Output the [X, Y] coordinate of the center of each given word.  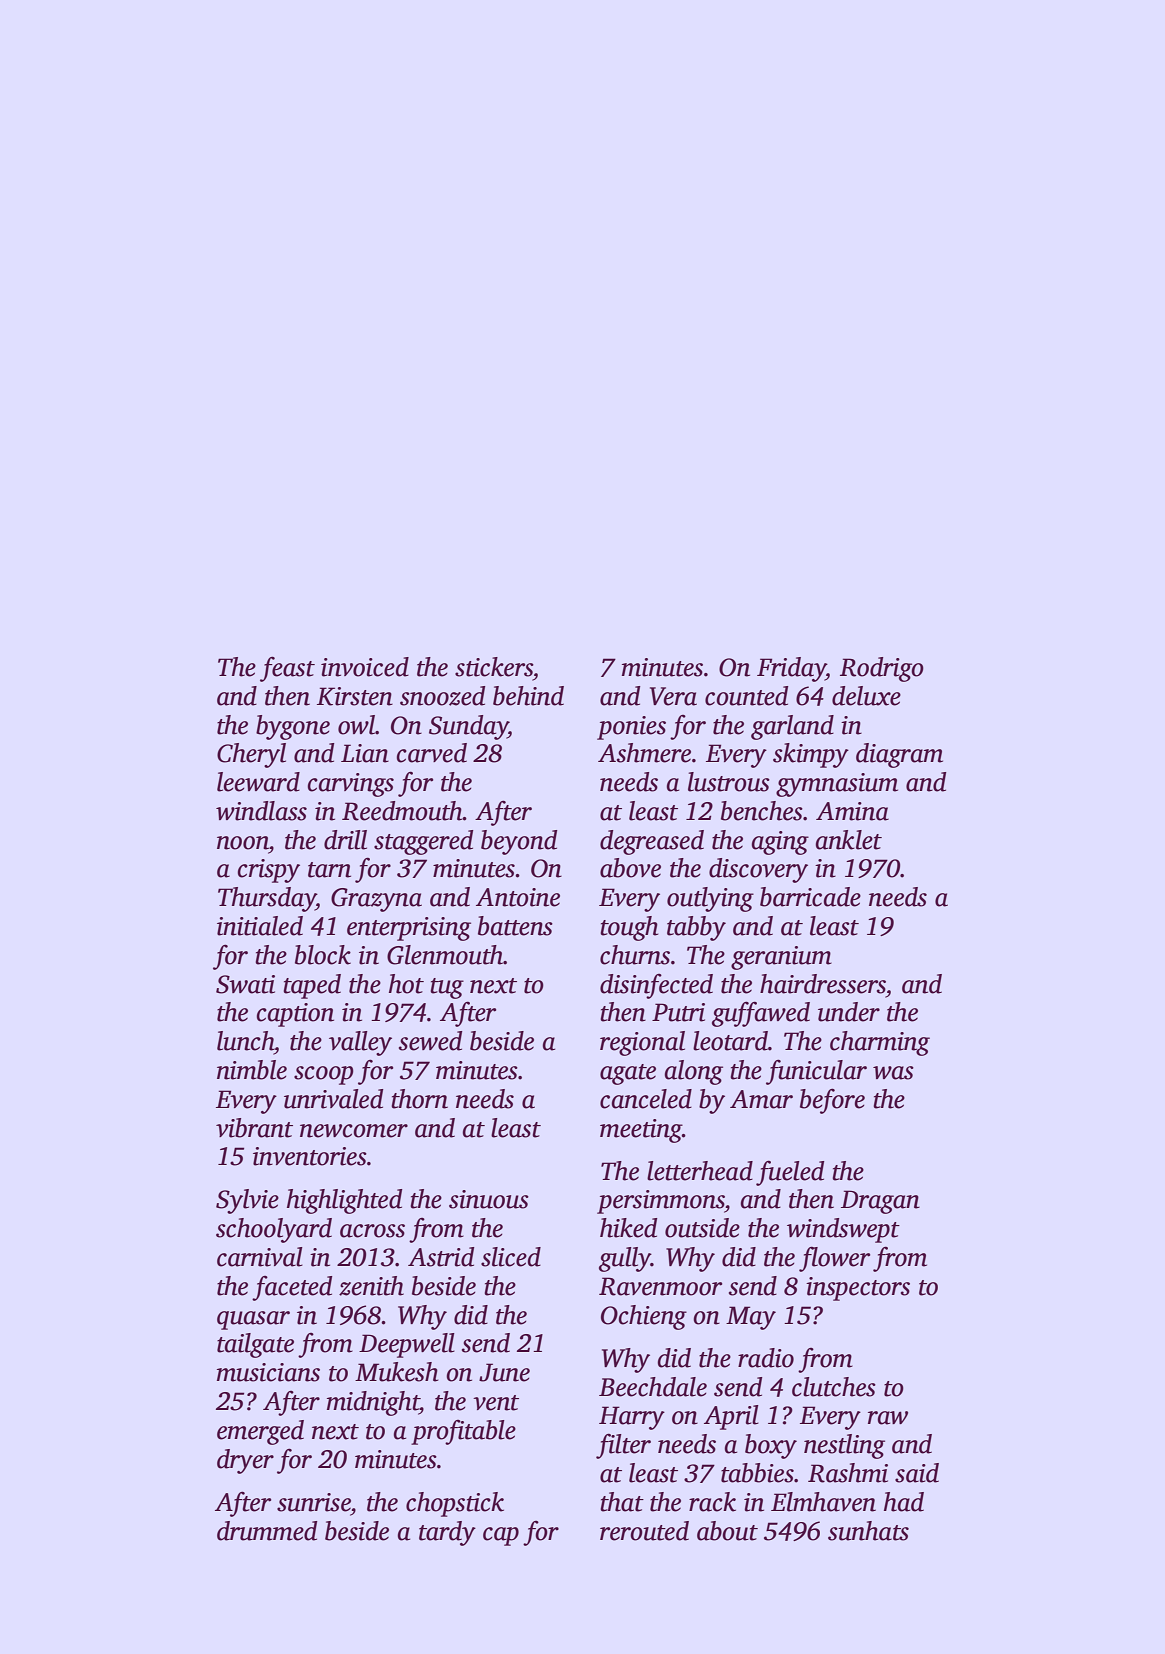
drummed [267, 1531]
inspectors [858, 1289]
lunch [245, 1041]
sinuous [489, 1199]
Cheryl [251, 755]
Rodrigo [882, 669]
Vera [673, 696]
